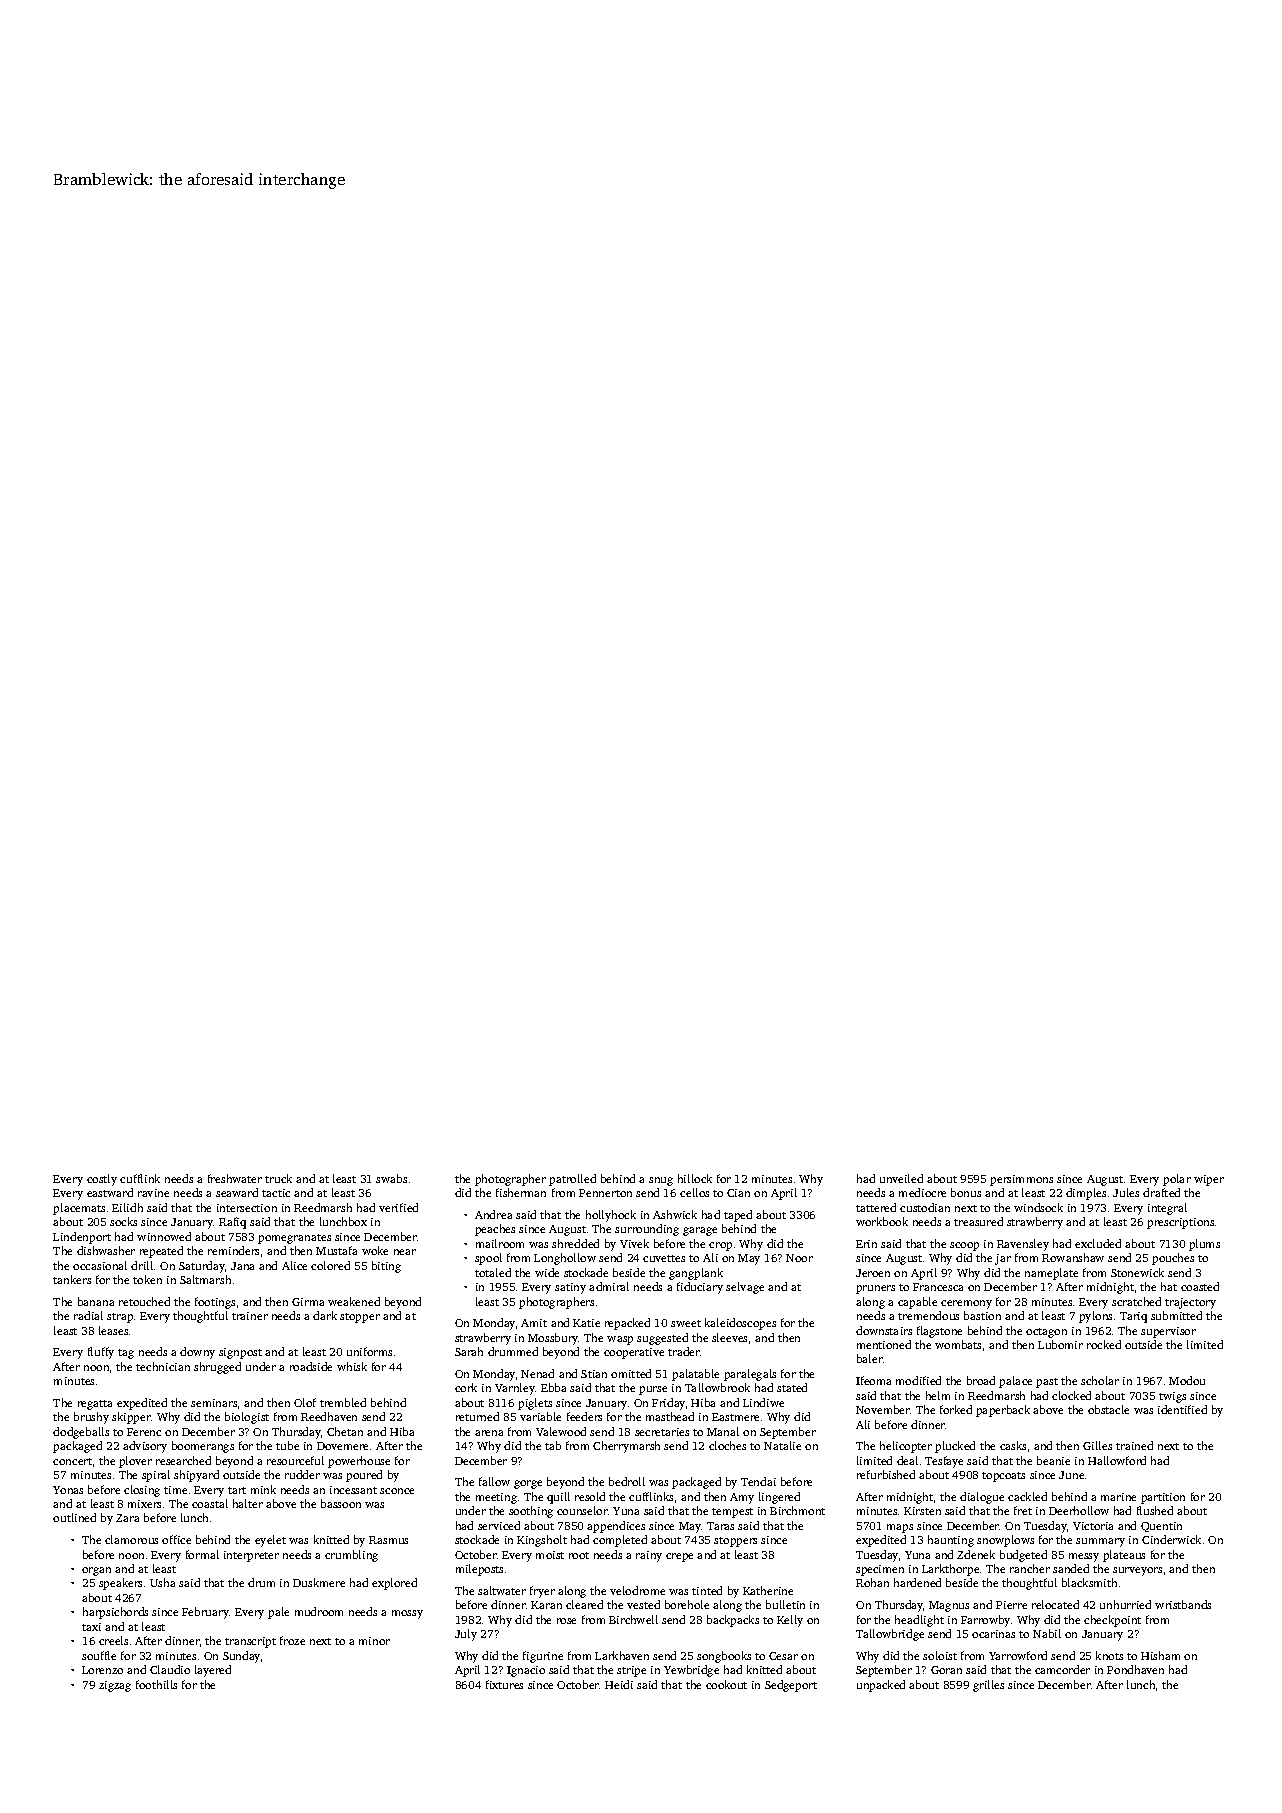 The height and width of the screenshot is (1813, 1282). What do you see at coordinates (763, 1402) in the screenshot?
I see `Lindiwe` at bounding box center [763, 1402].
